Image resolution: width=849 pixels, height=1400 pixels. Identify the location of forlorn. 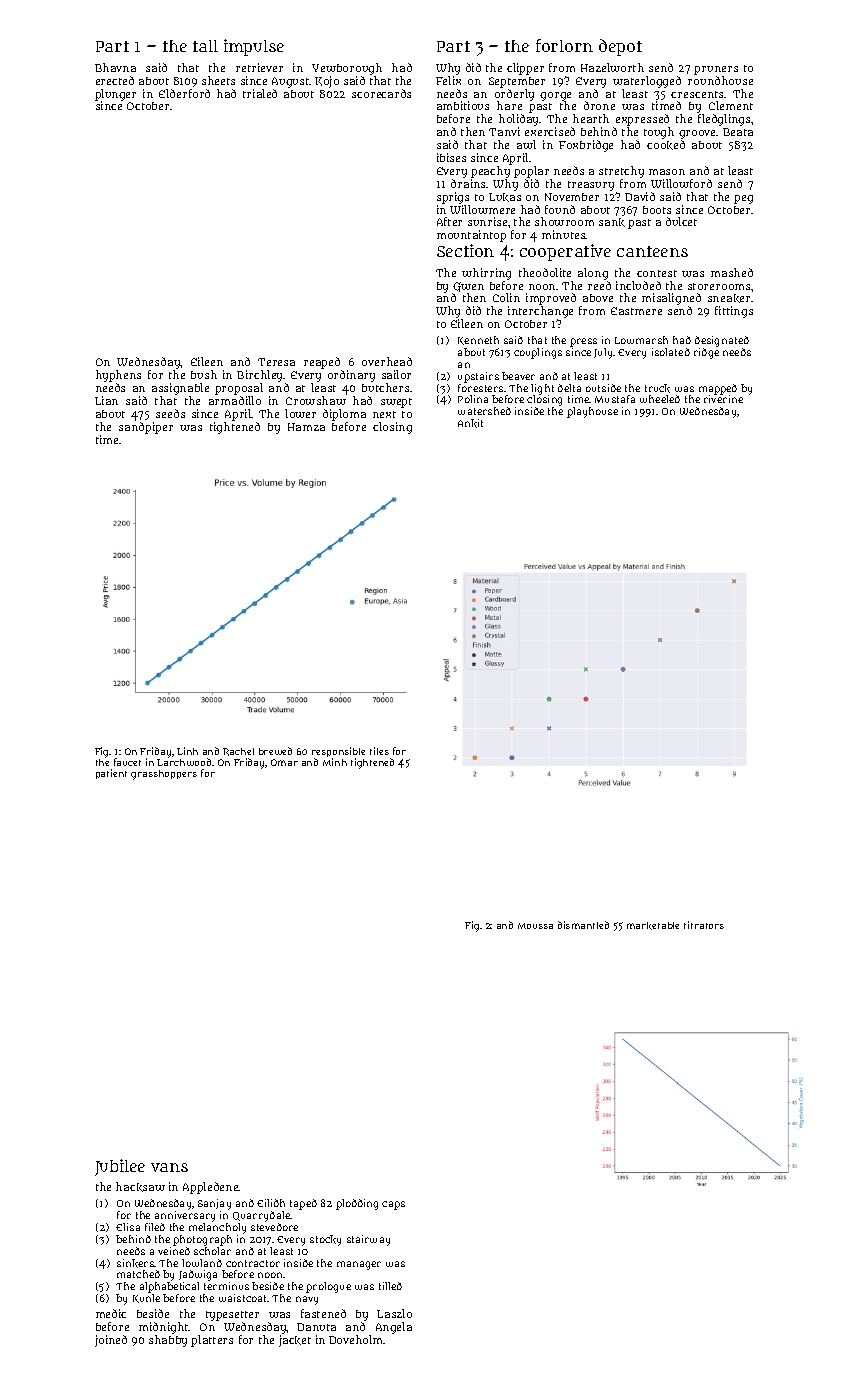
(564, 45).
